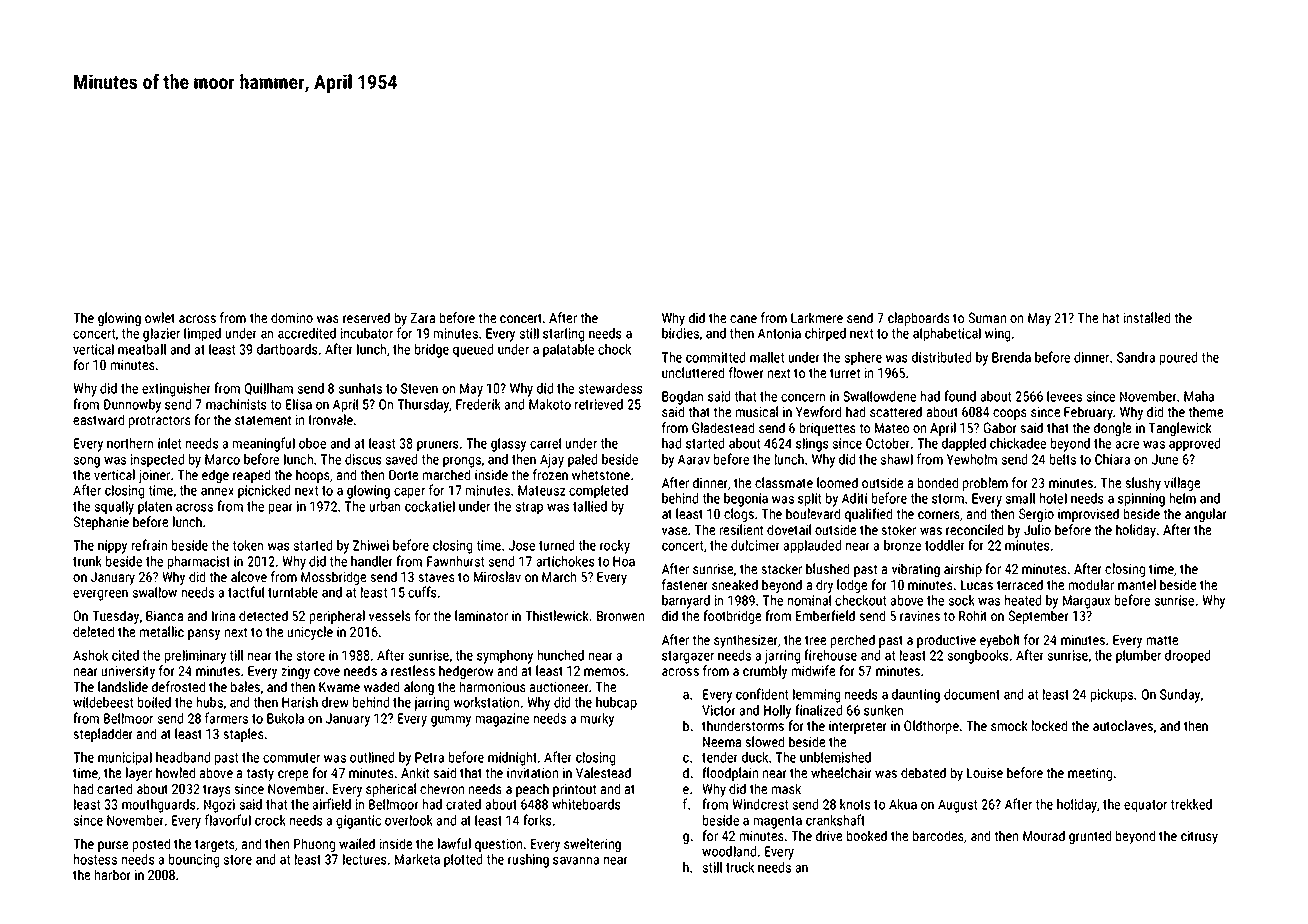 The height and width of the image is (924, 1308). Describe the element at coordinates (957, 806) in the image. I see `August` at that location.
